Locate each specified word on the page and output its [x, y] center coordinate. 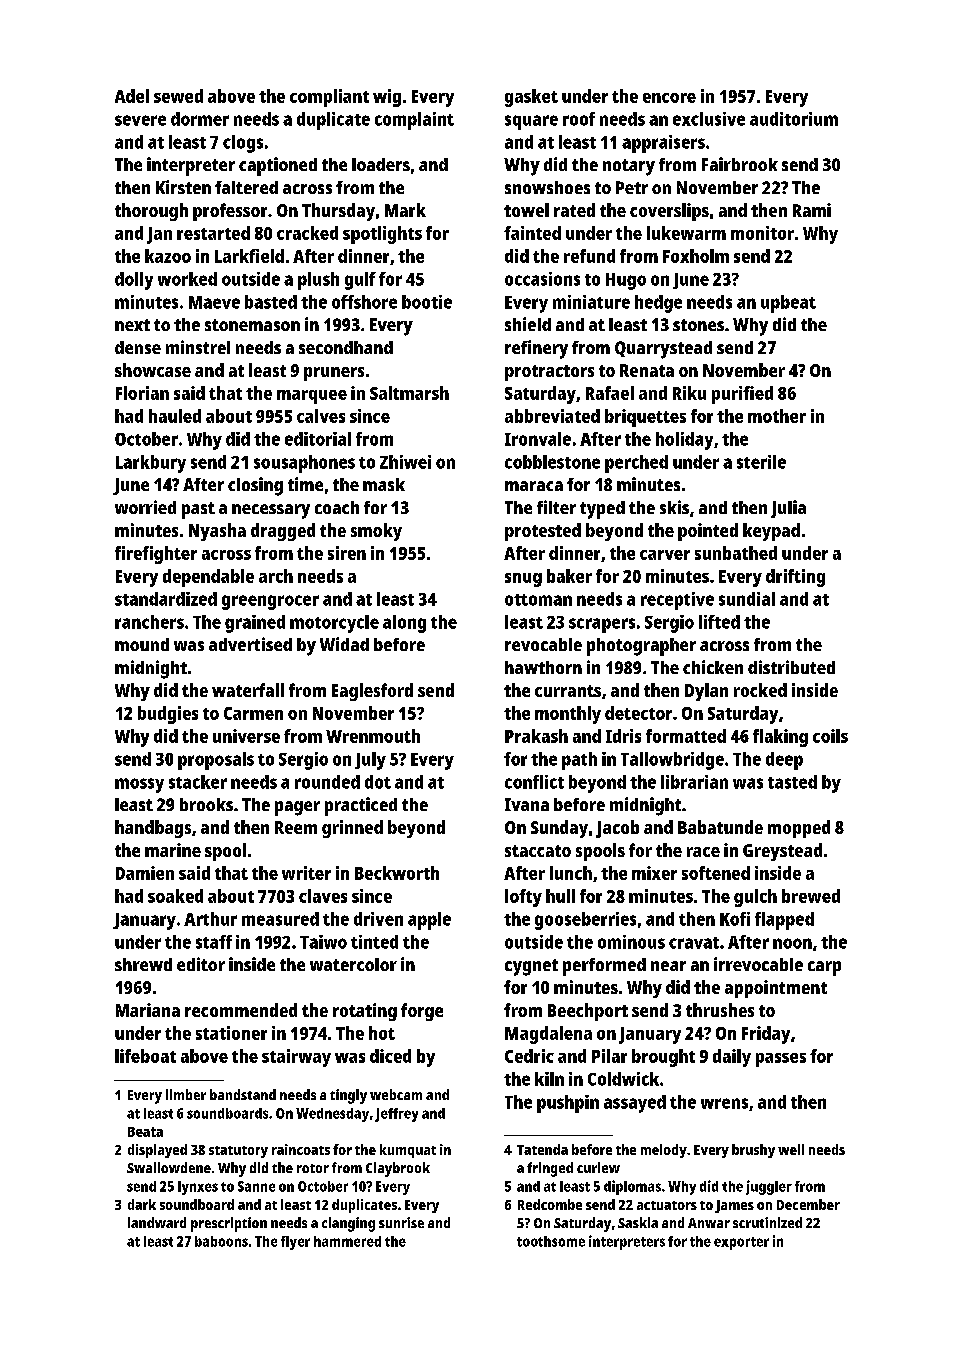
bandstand [243, 1094]
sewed [178, 96]
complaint [414, 121]
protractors [549, 373]
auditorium [794, 119]
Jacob [617, 829]
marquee [312, 397]
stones [698, 325]
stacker [198, 782]
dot [378, 782]
